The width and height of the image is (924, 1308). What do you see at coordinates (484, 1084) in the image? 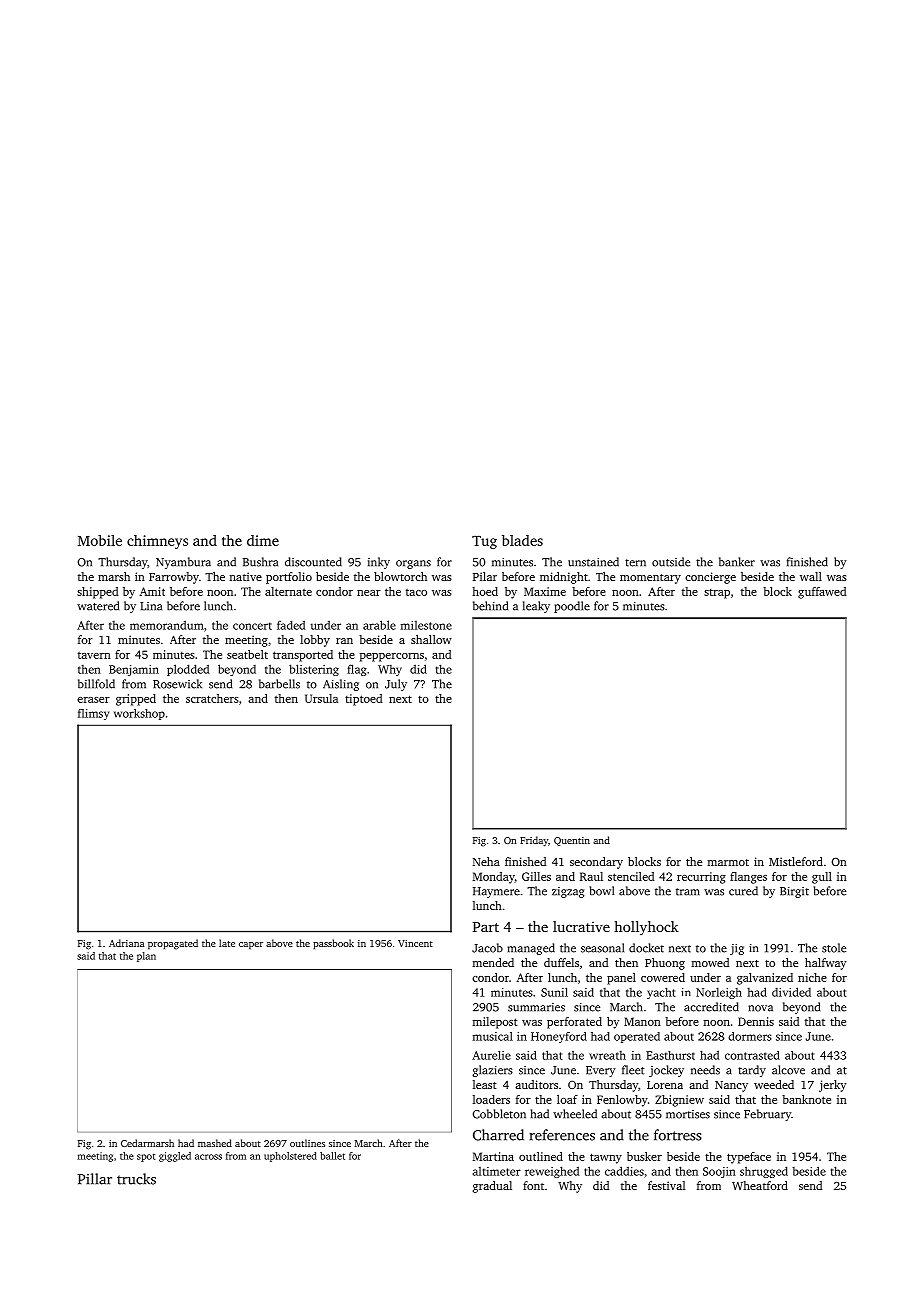
I see `least` at bounding box center [484, 1084].
